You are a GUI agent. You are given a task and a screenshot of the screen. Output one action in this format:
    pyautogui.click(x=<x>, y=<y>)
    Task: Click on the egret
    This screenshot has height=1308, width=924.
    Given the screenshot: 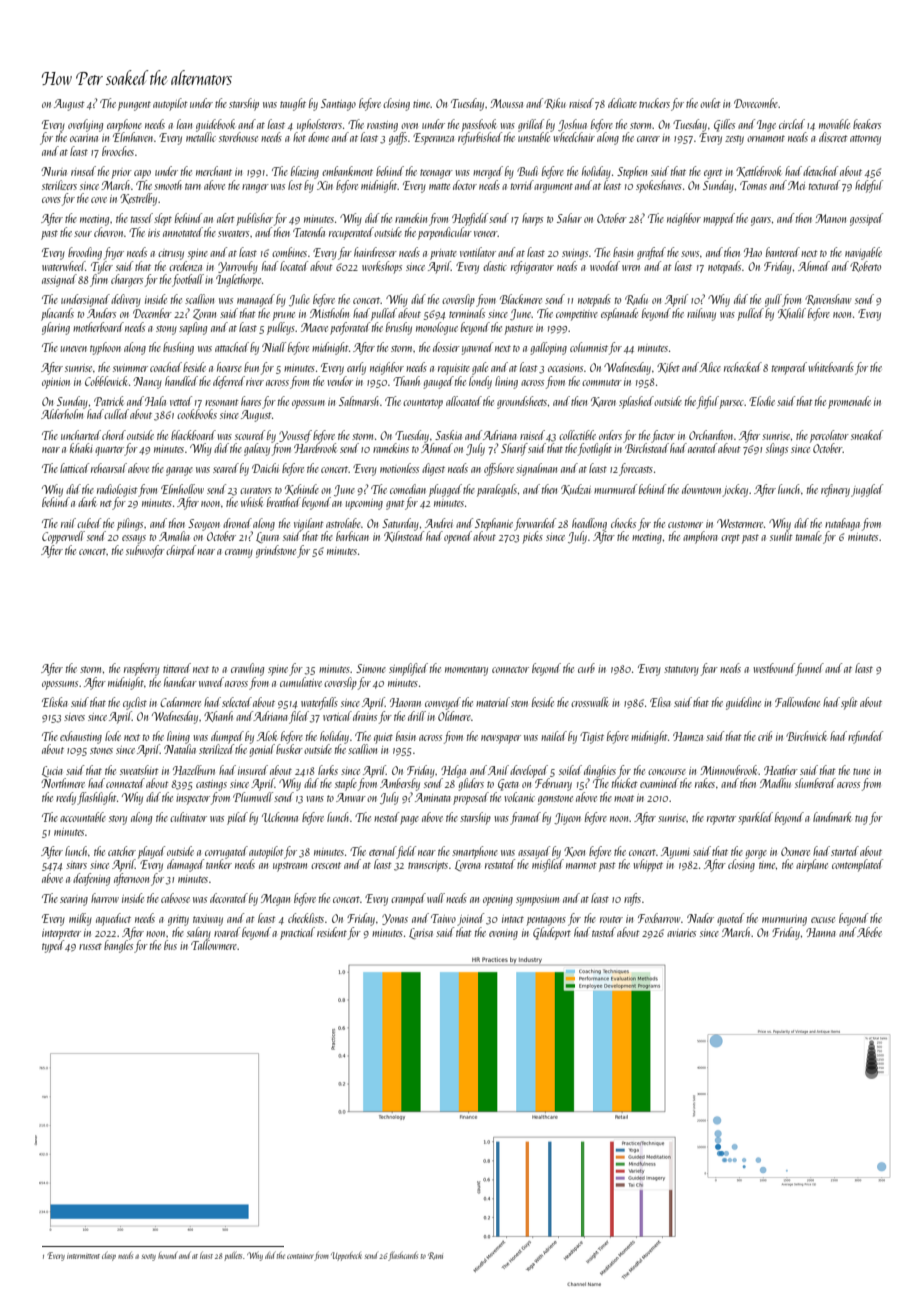 What is the action you would take?
    pyautogui.click(x=713, y=174)
